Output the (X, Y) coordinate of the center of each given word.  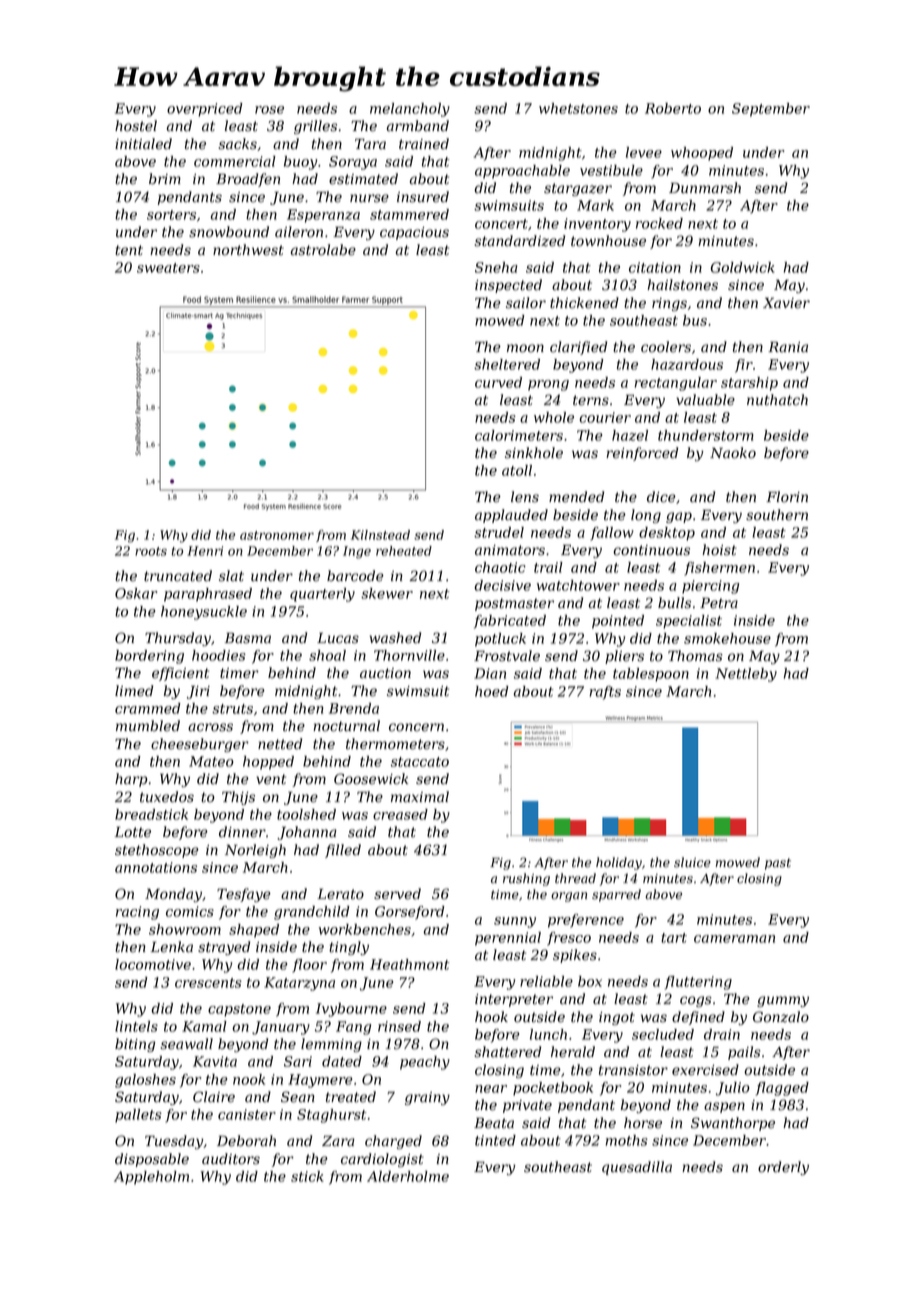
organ (569, 897)
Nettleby (746, 675)
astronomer (277, 535)
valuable (705, 400)
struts (232, 709)
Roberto (673, 108)
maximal (420, 797)
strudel (499, 532)
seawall (186, 1044)
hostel (136, 126)
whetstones (578, 108)
